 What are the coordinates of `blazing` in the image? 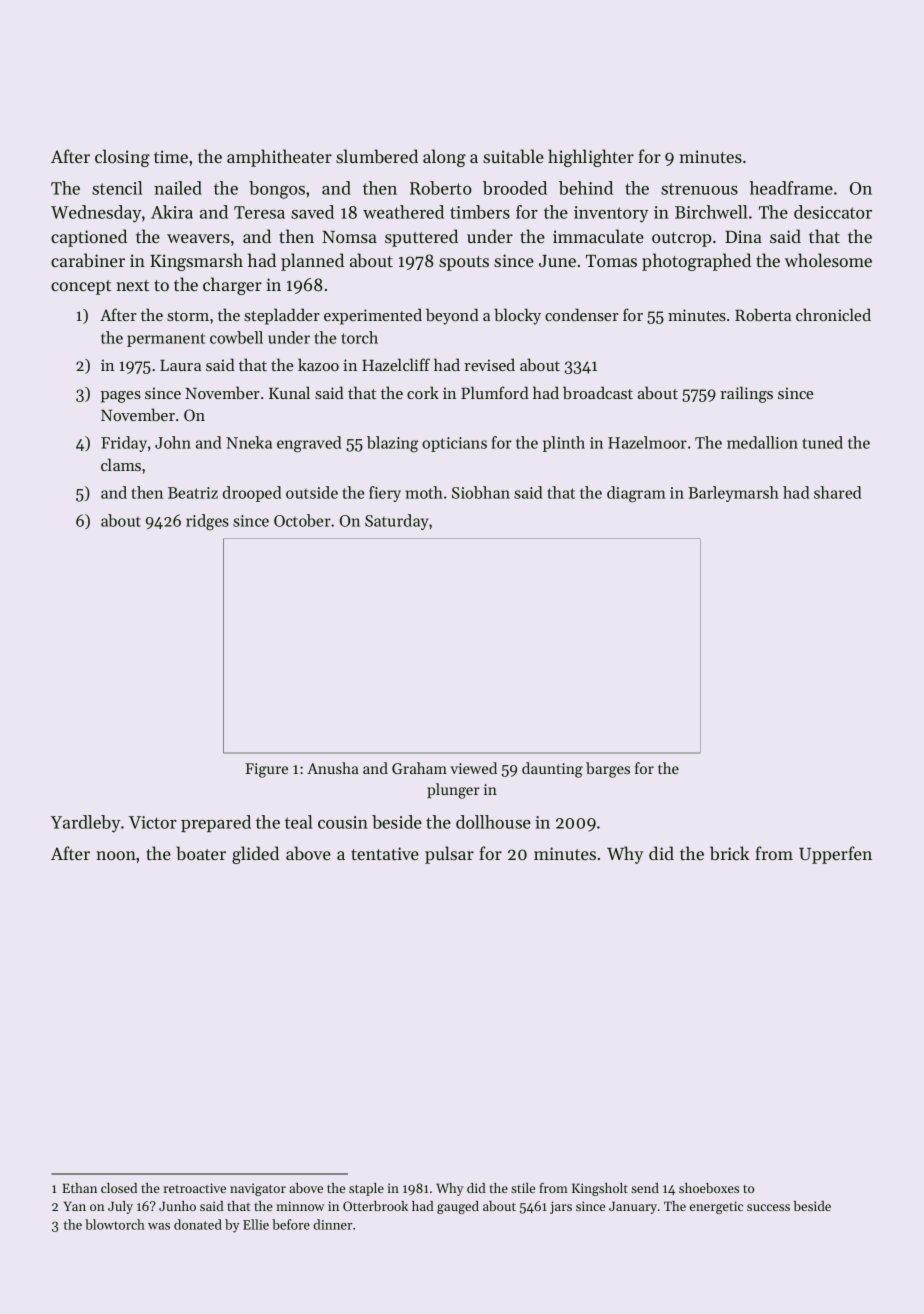 It's located at (392, 444).
